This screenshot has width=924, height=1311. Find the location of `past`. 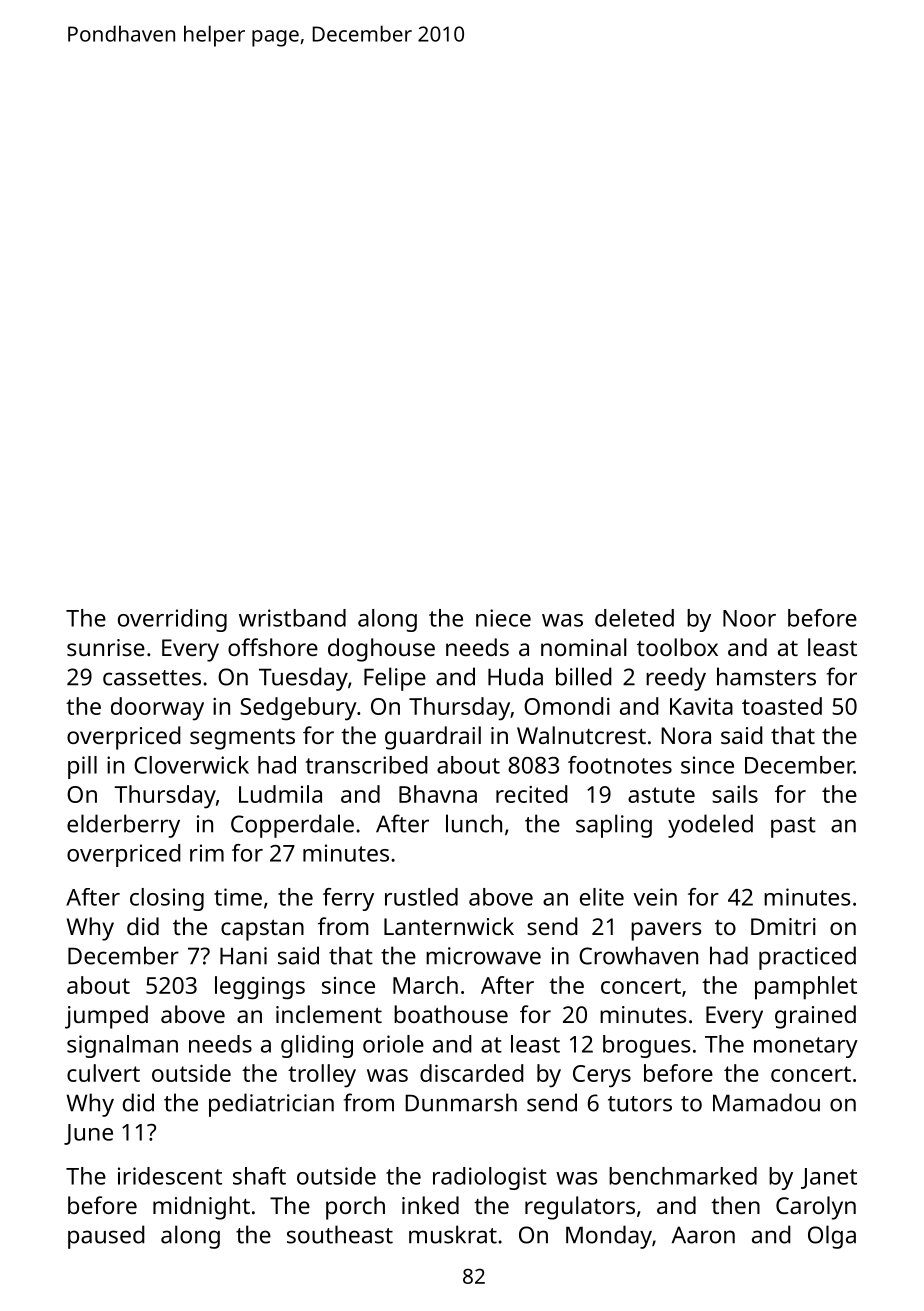

past is located at coordinates (793, 827).
